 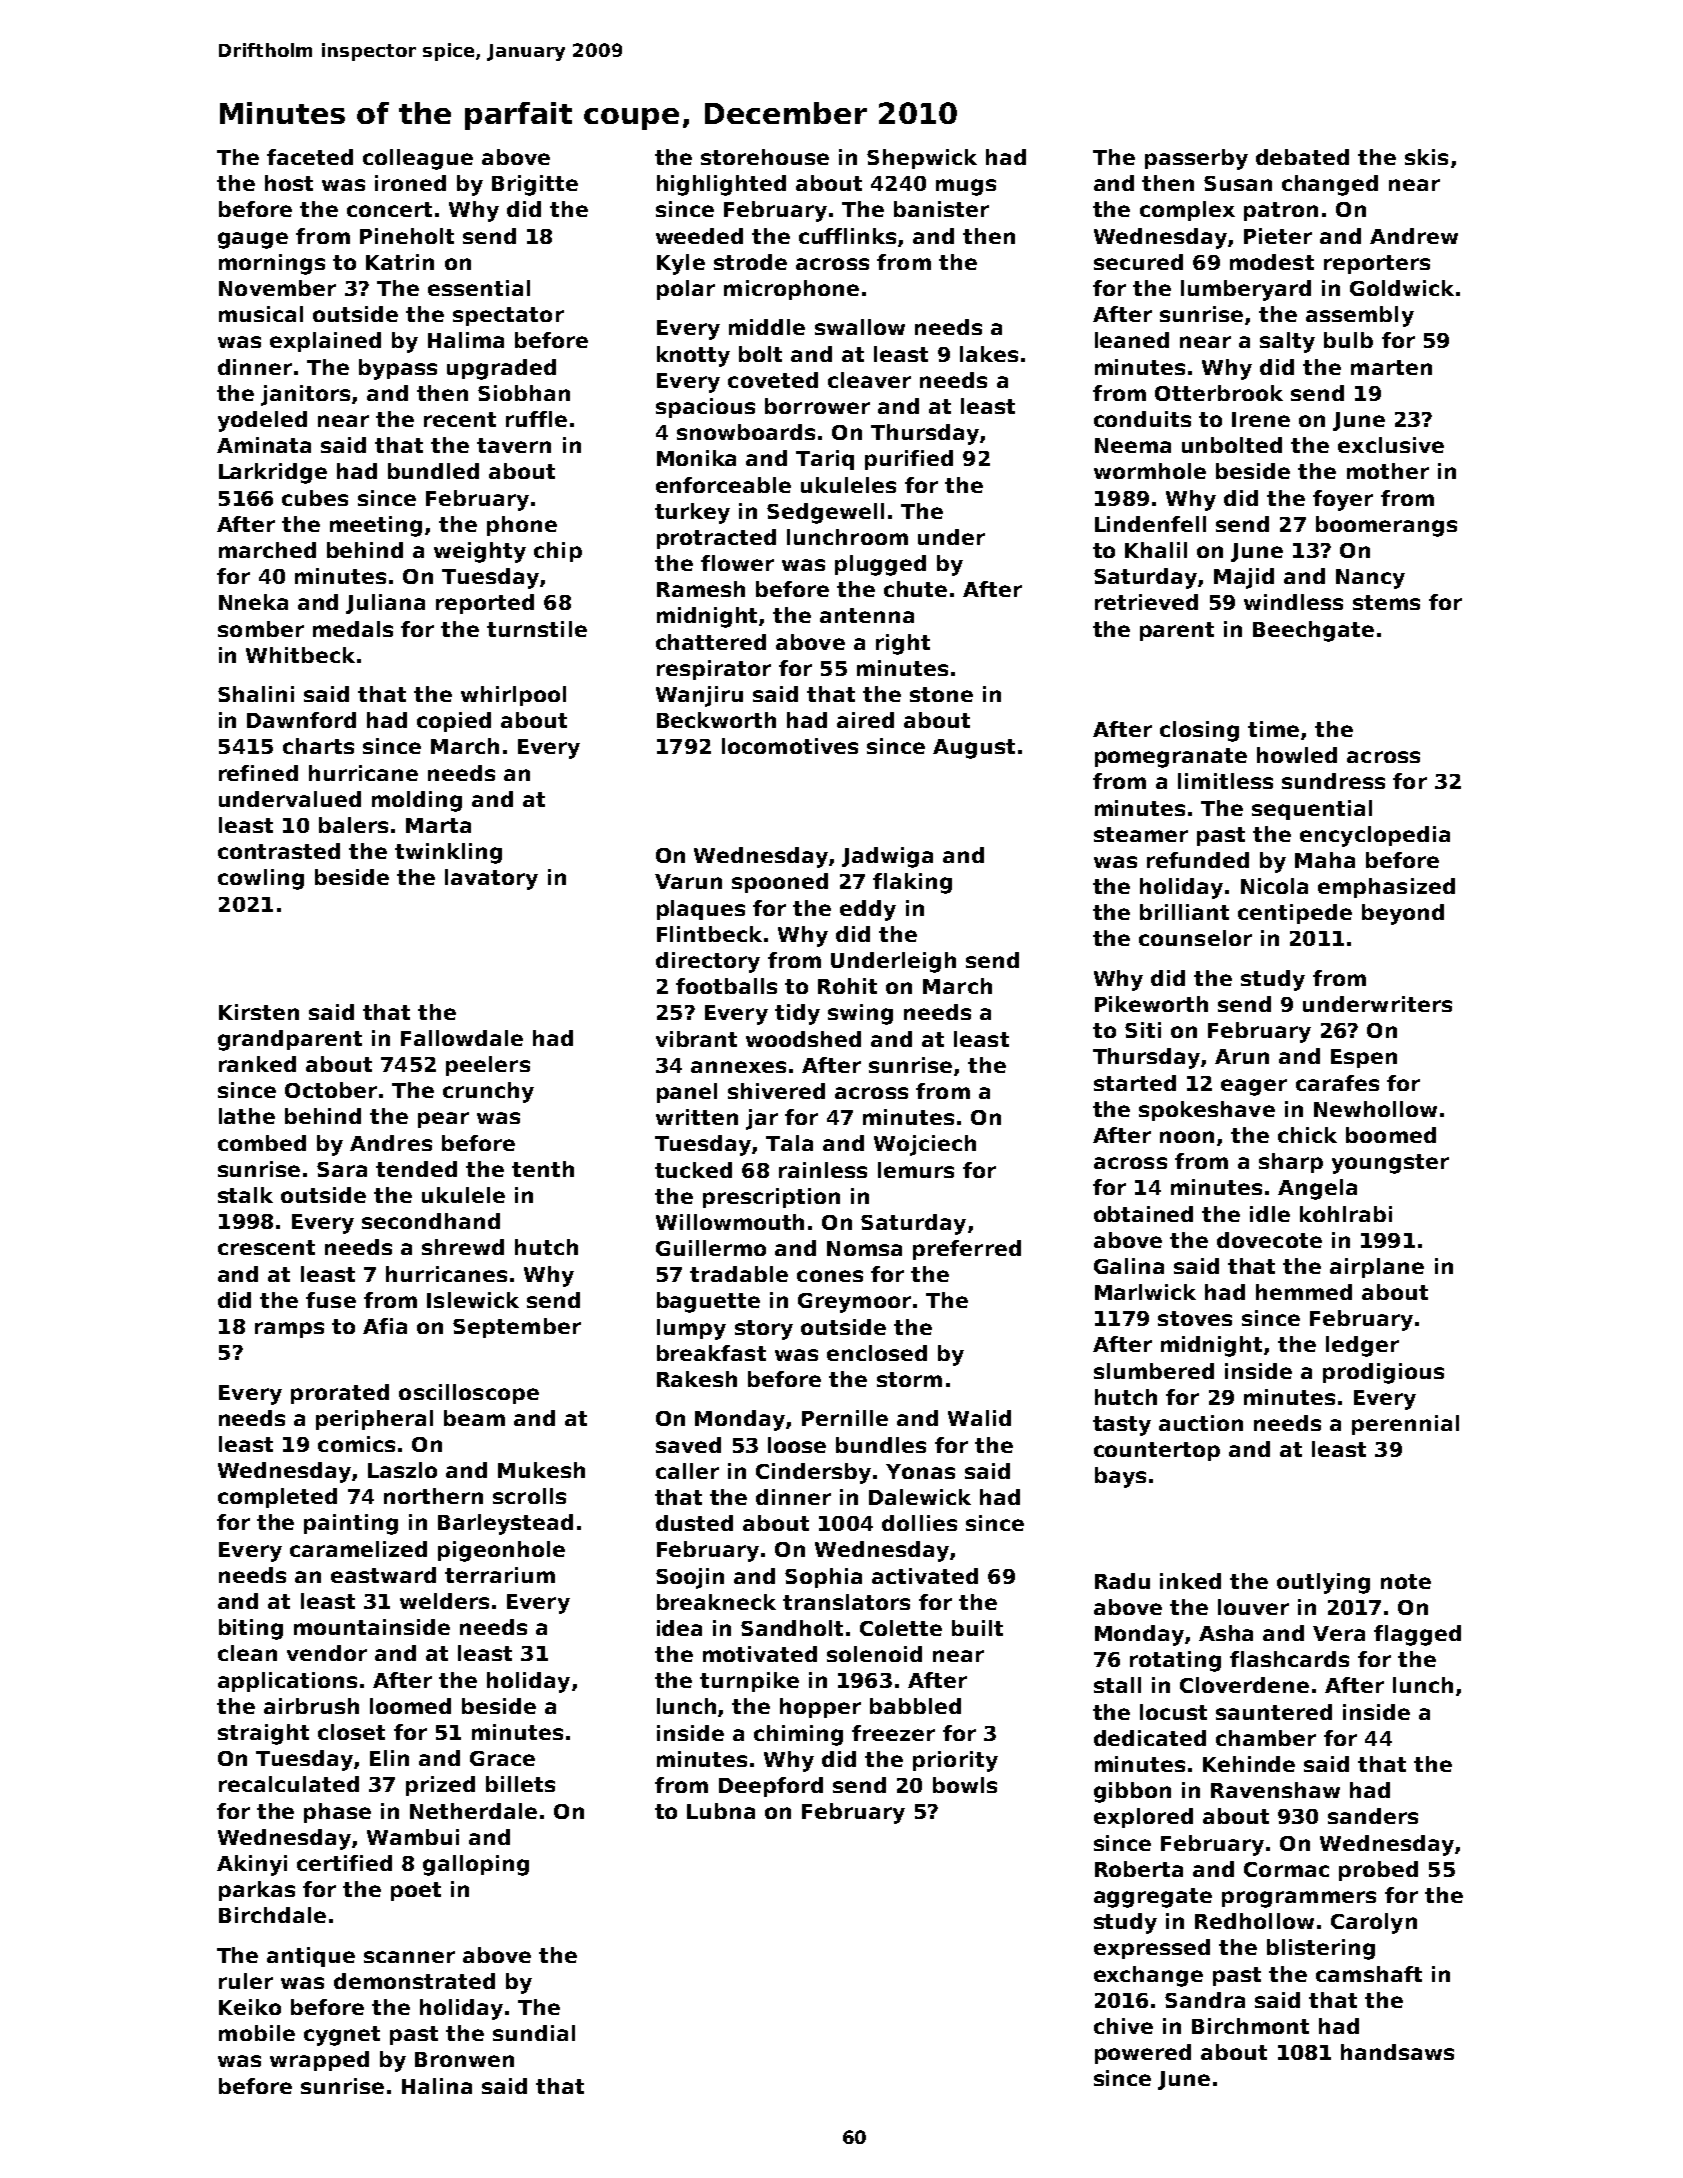 What do you see at coordinates (1139, 1869) in the screenshot?
I see `Roberta` at bounding box center [1139, 1869].
